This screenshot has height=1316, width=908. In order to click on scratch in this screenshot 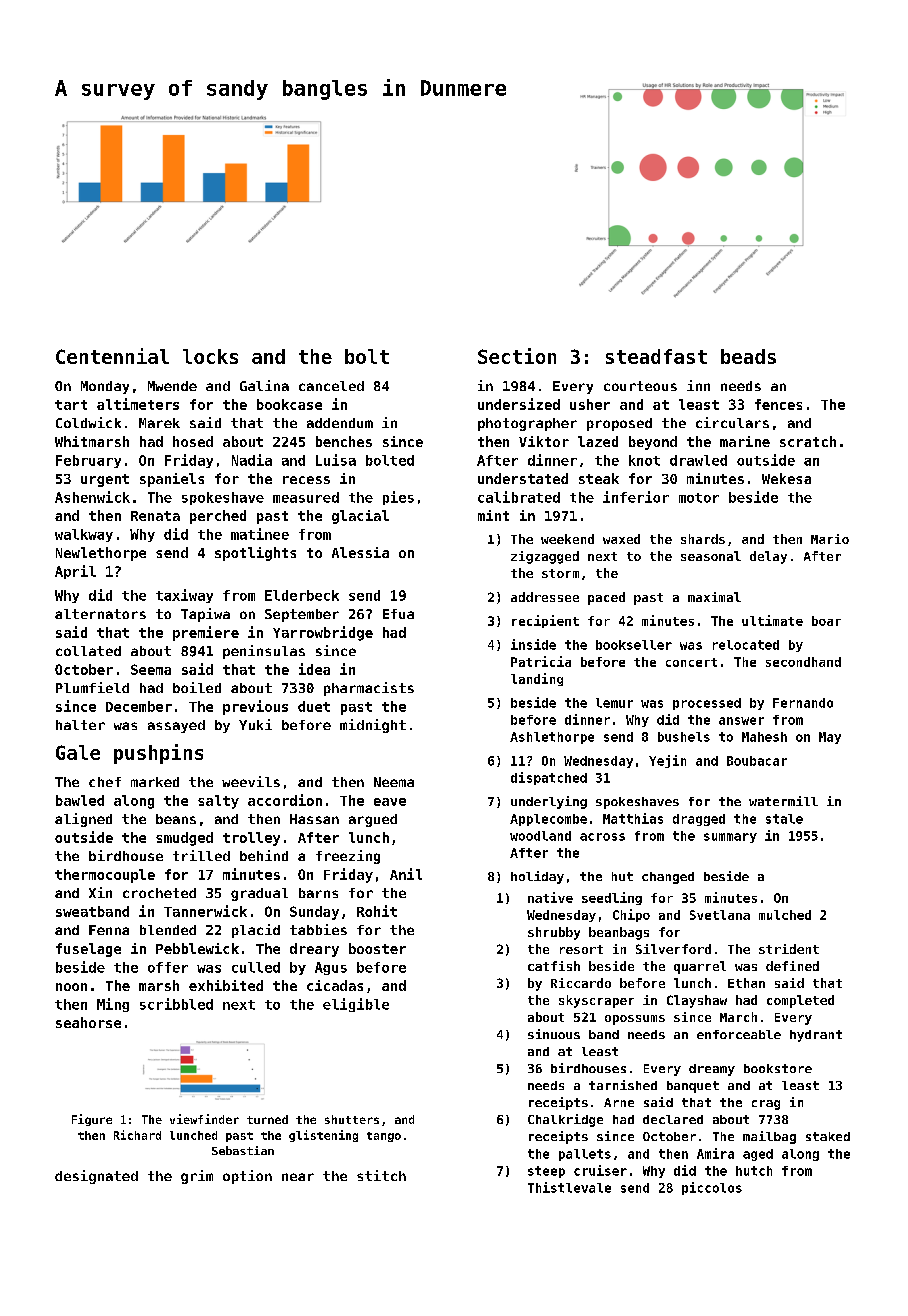, I will do `click(808, 441)`.
